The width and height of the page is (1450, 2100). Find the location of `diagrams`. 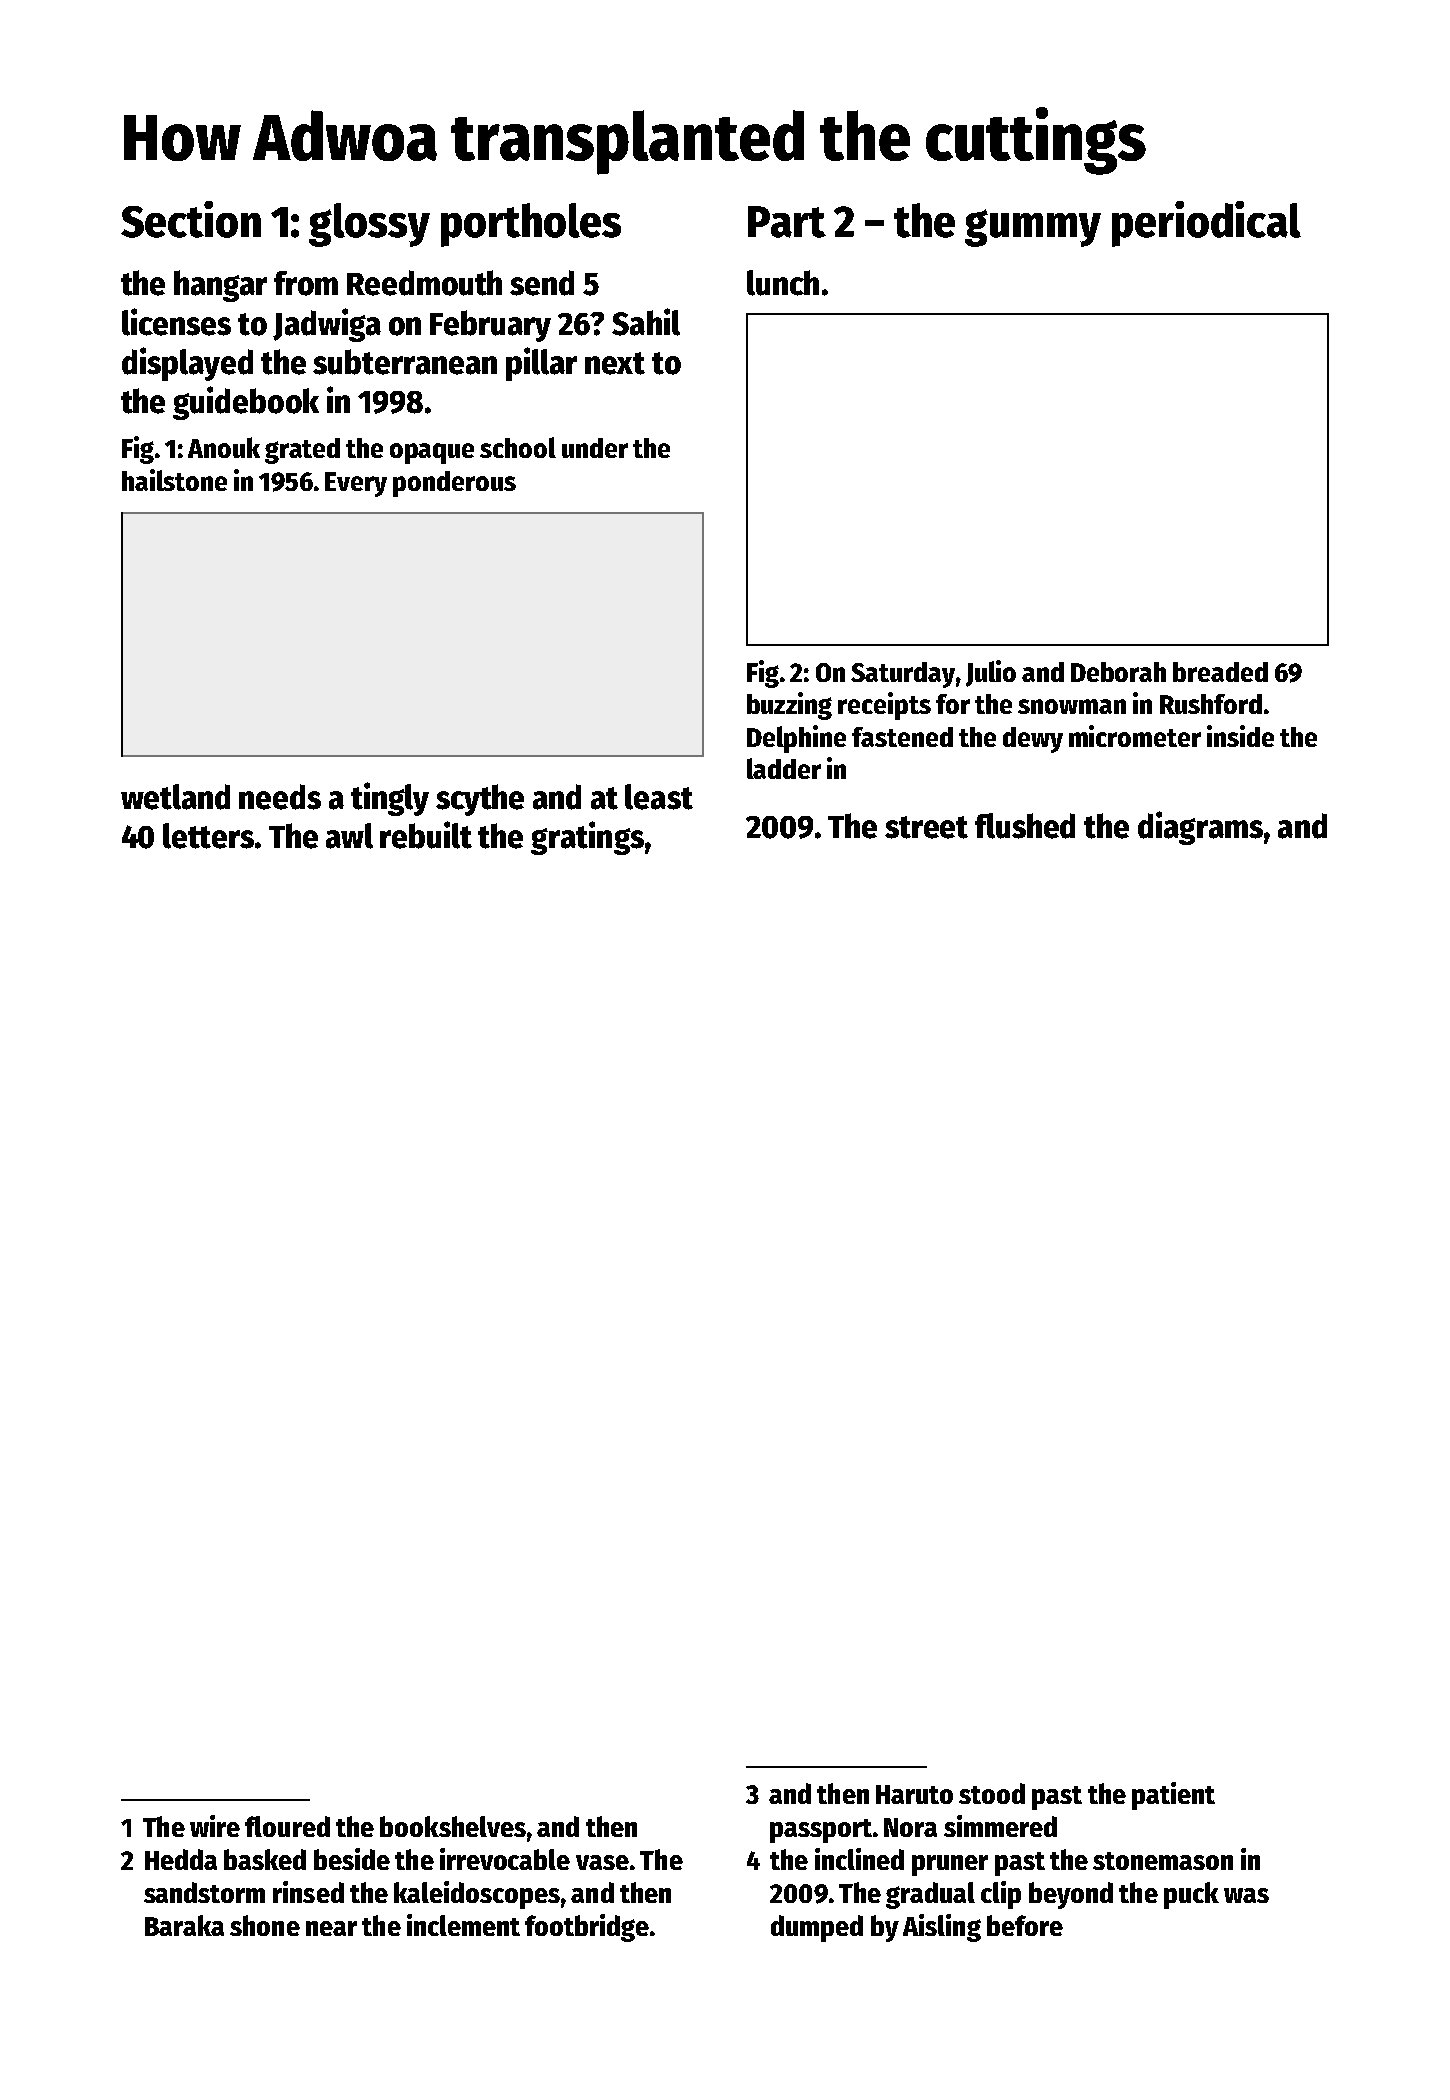

diagrams is located at coordinates (1200, 828).
